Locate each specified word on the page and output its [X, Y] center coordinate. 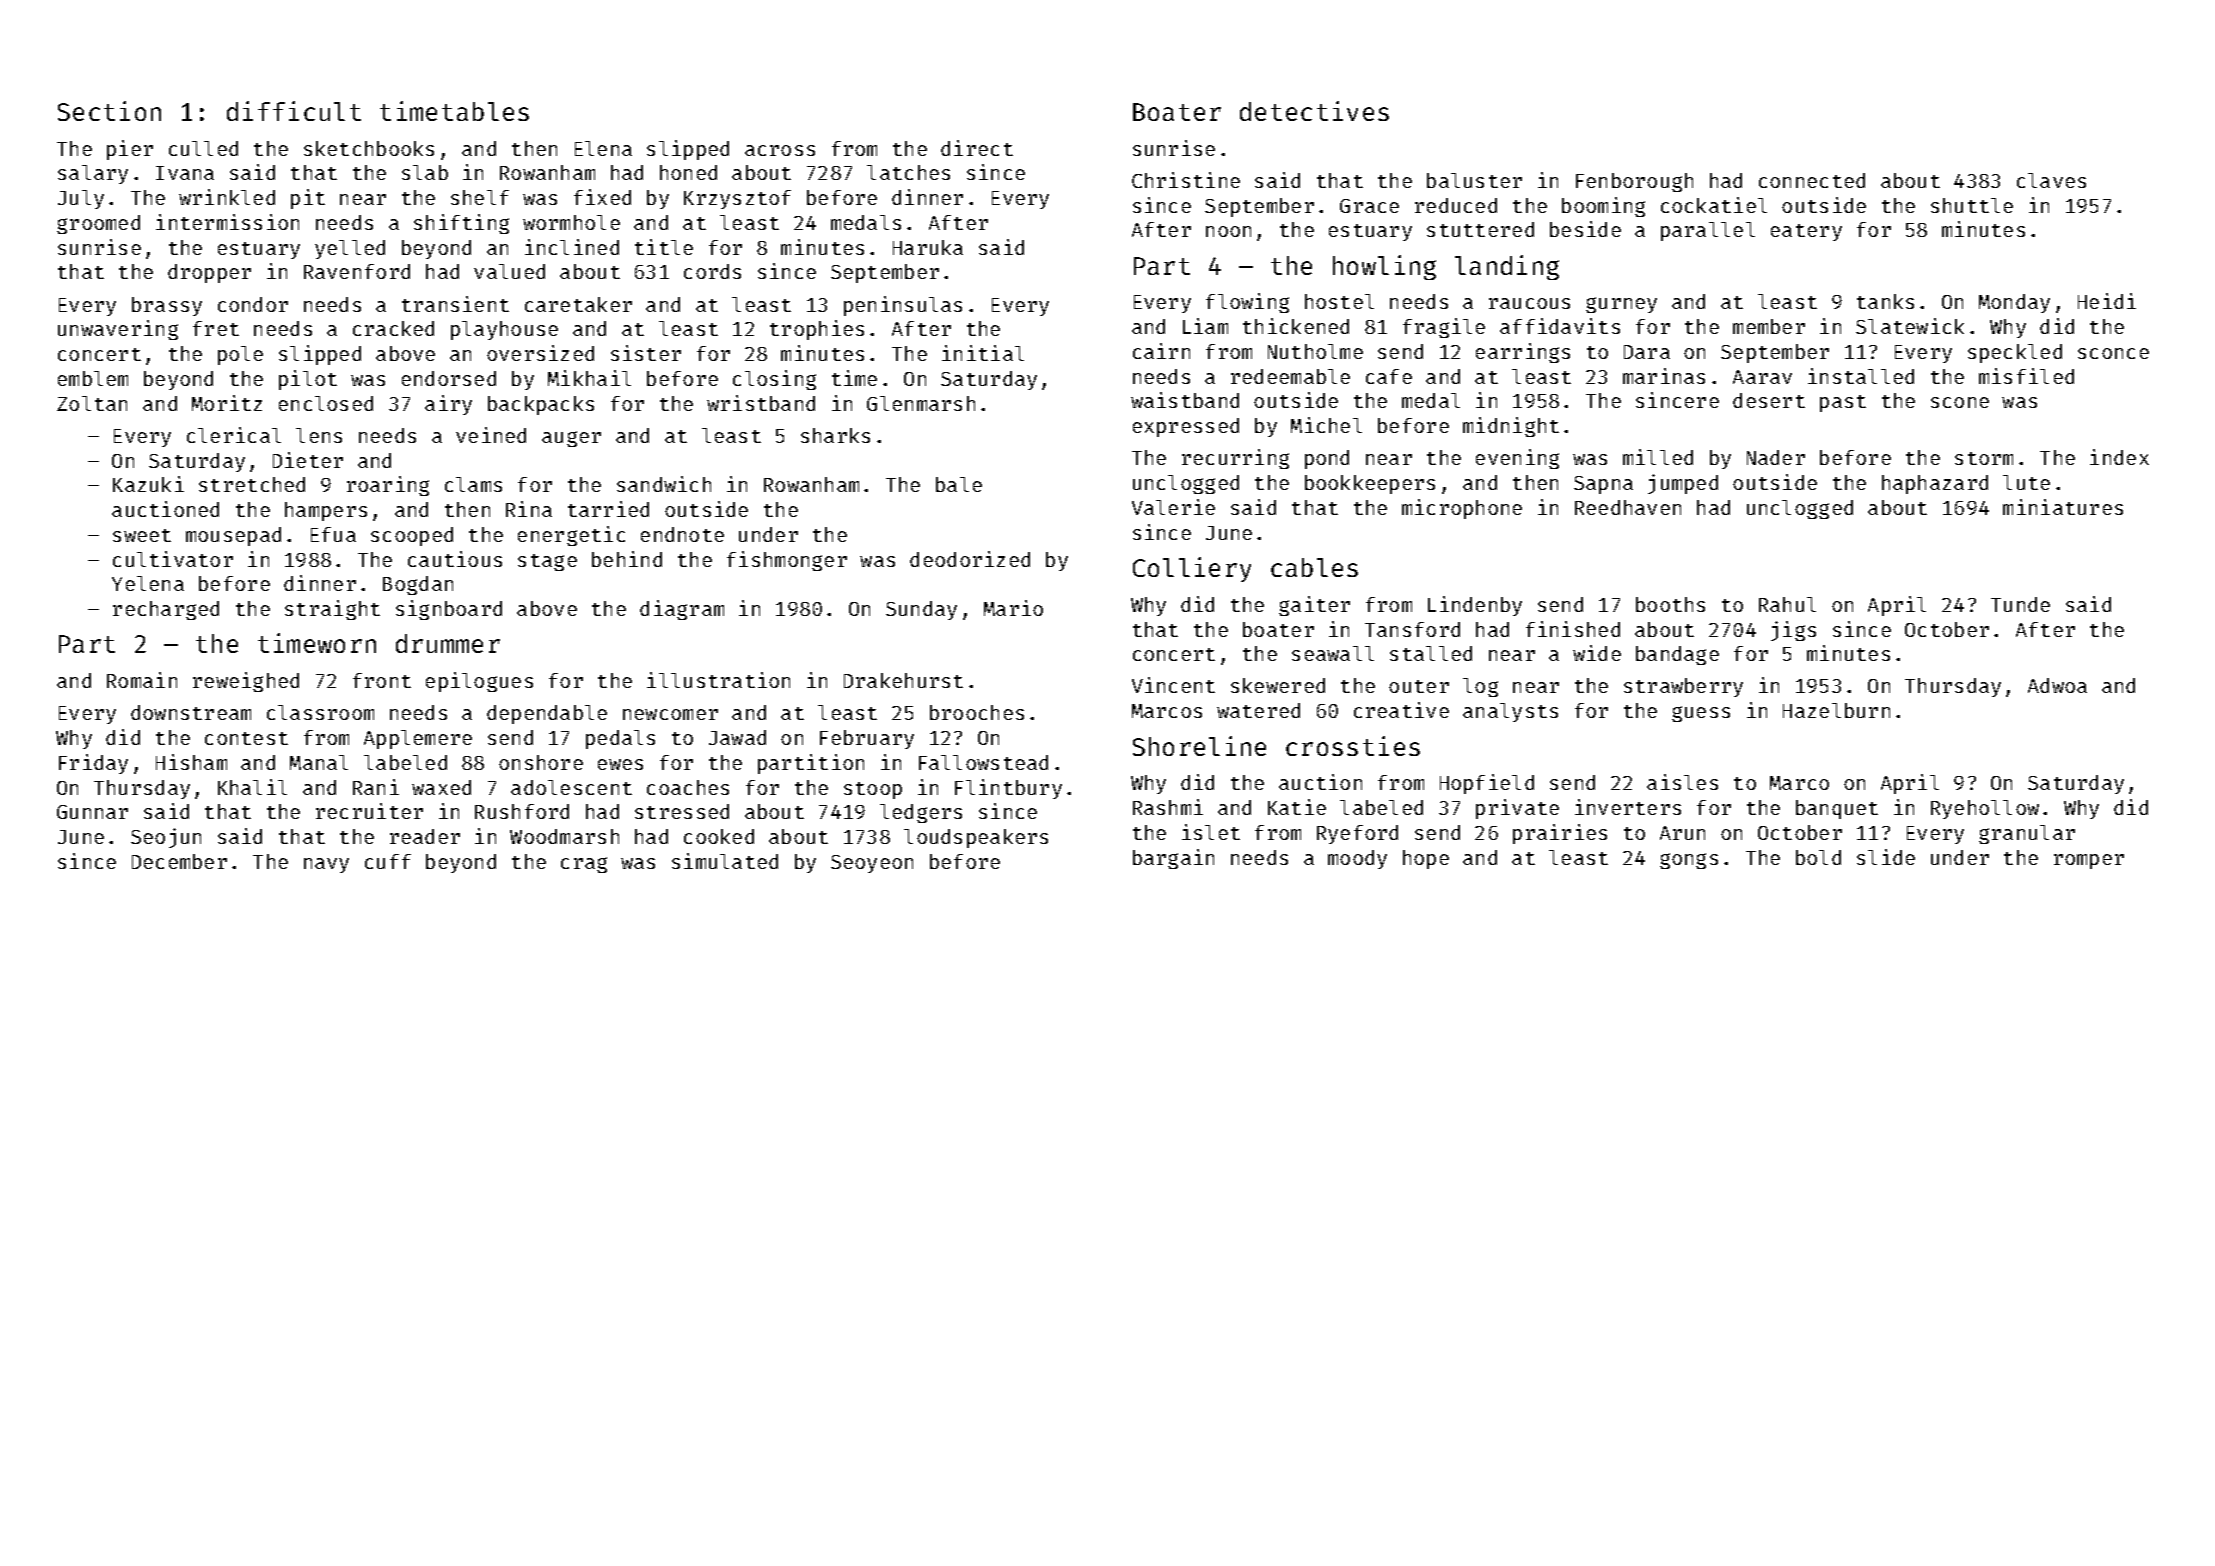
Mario [1013, 608]
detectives [1314, 111]
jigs [1793, 631]
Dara [1647, 352]
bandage [1677, 655]
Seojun [166, 838]
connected [1812, 180]
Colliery [1192, 569]
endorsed [449, 378]
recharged [166, 610]
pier [130, 150]
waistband [1185, 400]
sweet [142, 535]
